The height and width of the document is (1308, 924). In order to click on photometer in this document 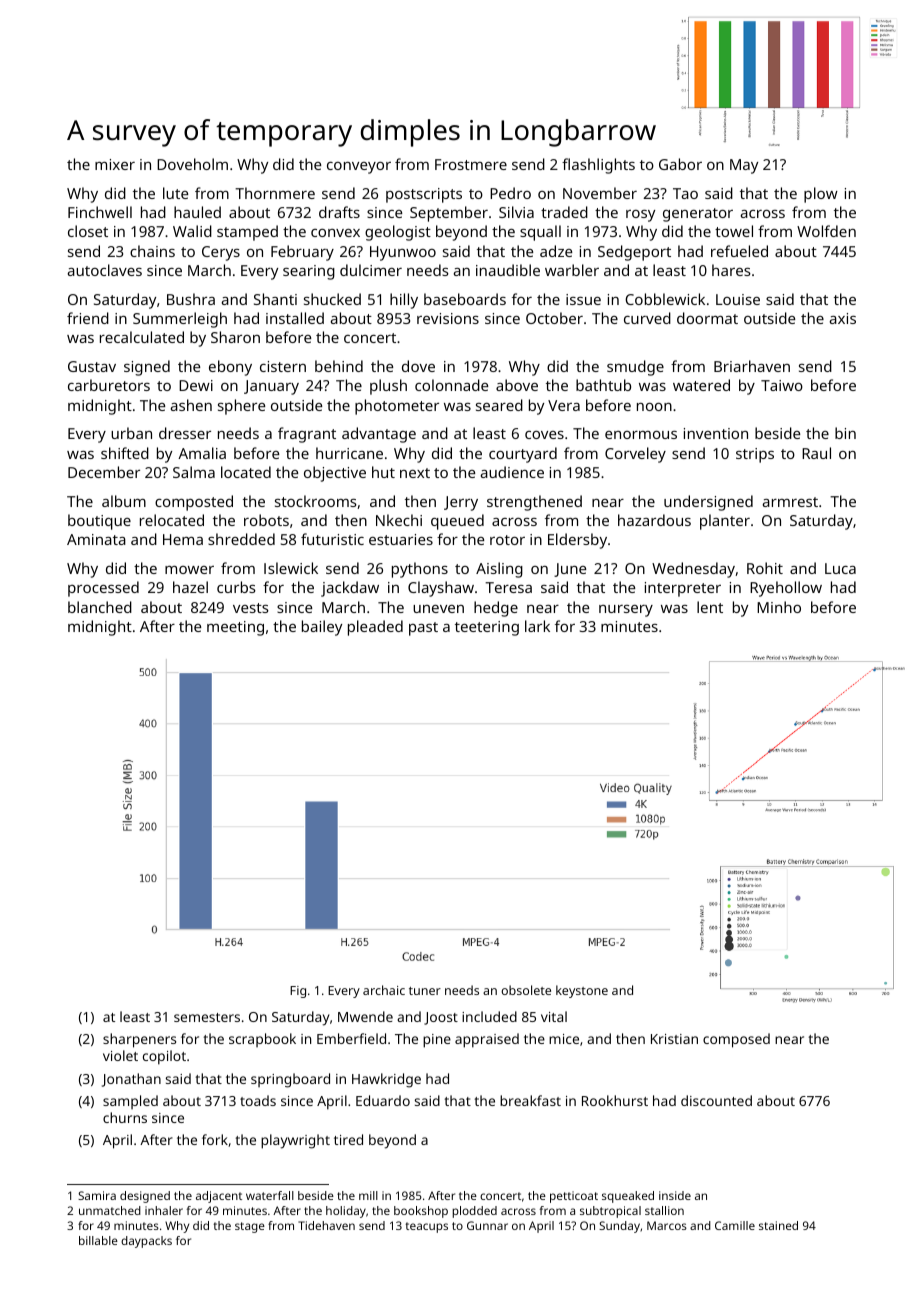, I will do `click(397, 407)`.
